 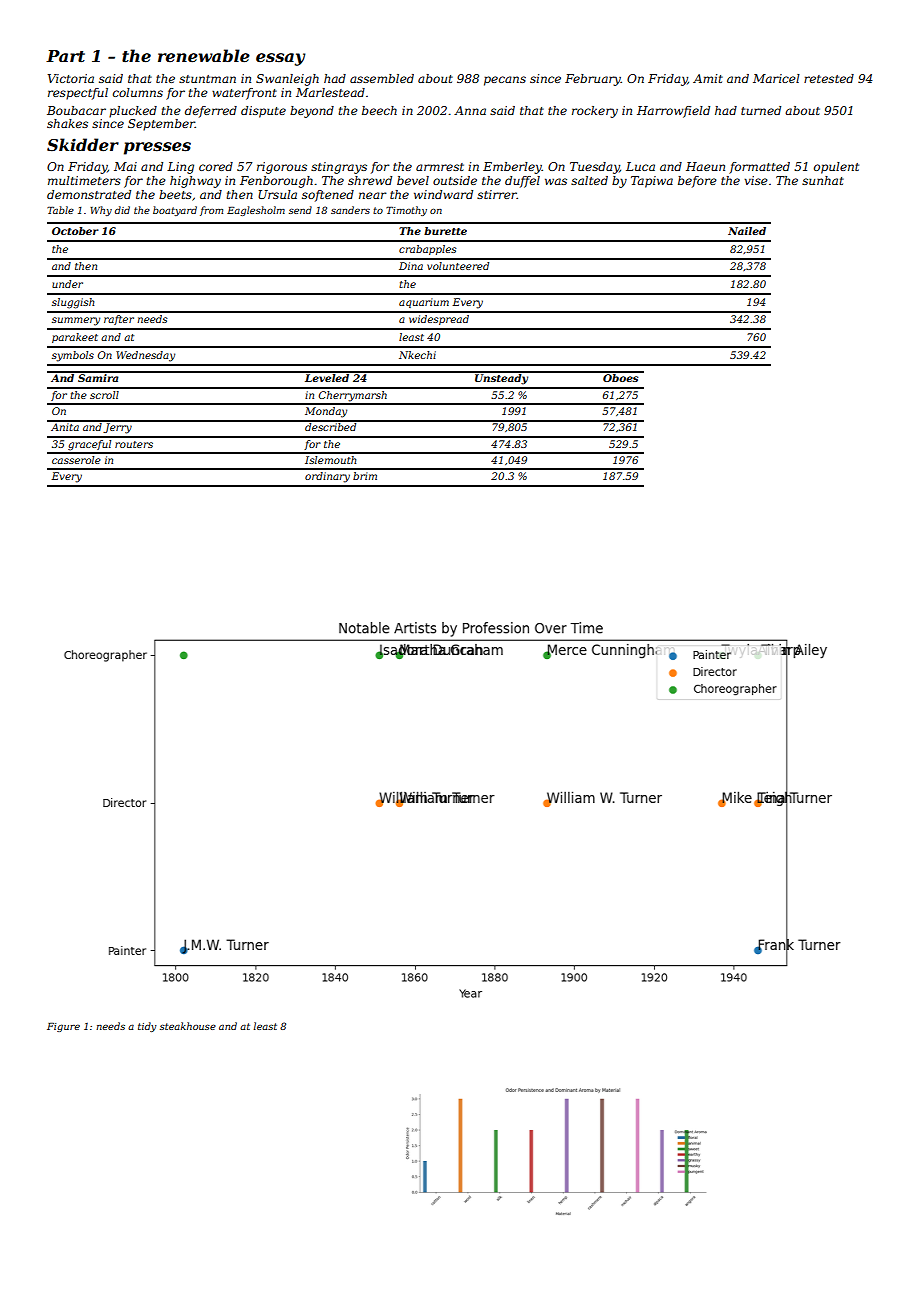 I want to click on Figure, so click(x=63, y=1027).
